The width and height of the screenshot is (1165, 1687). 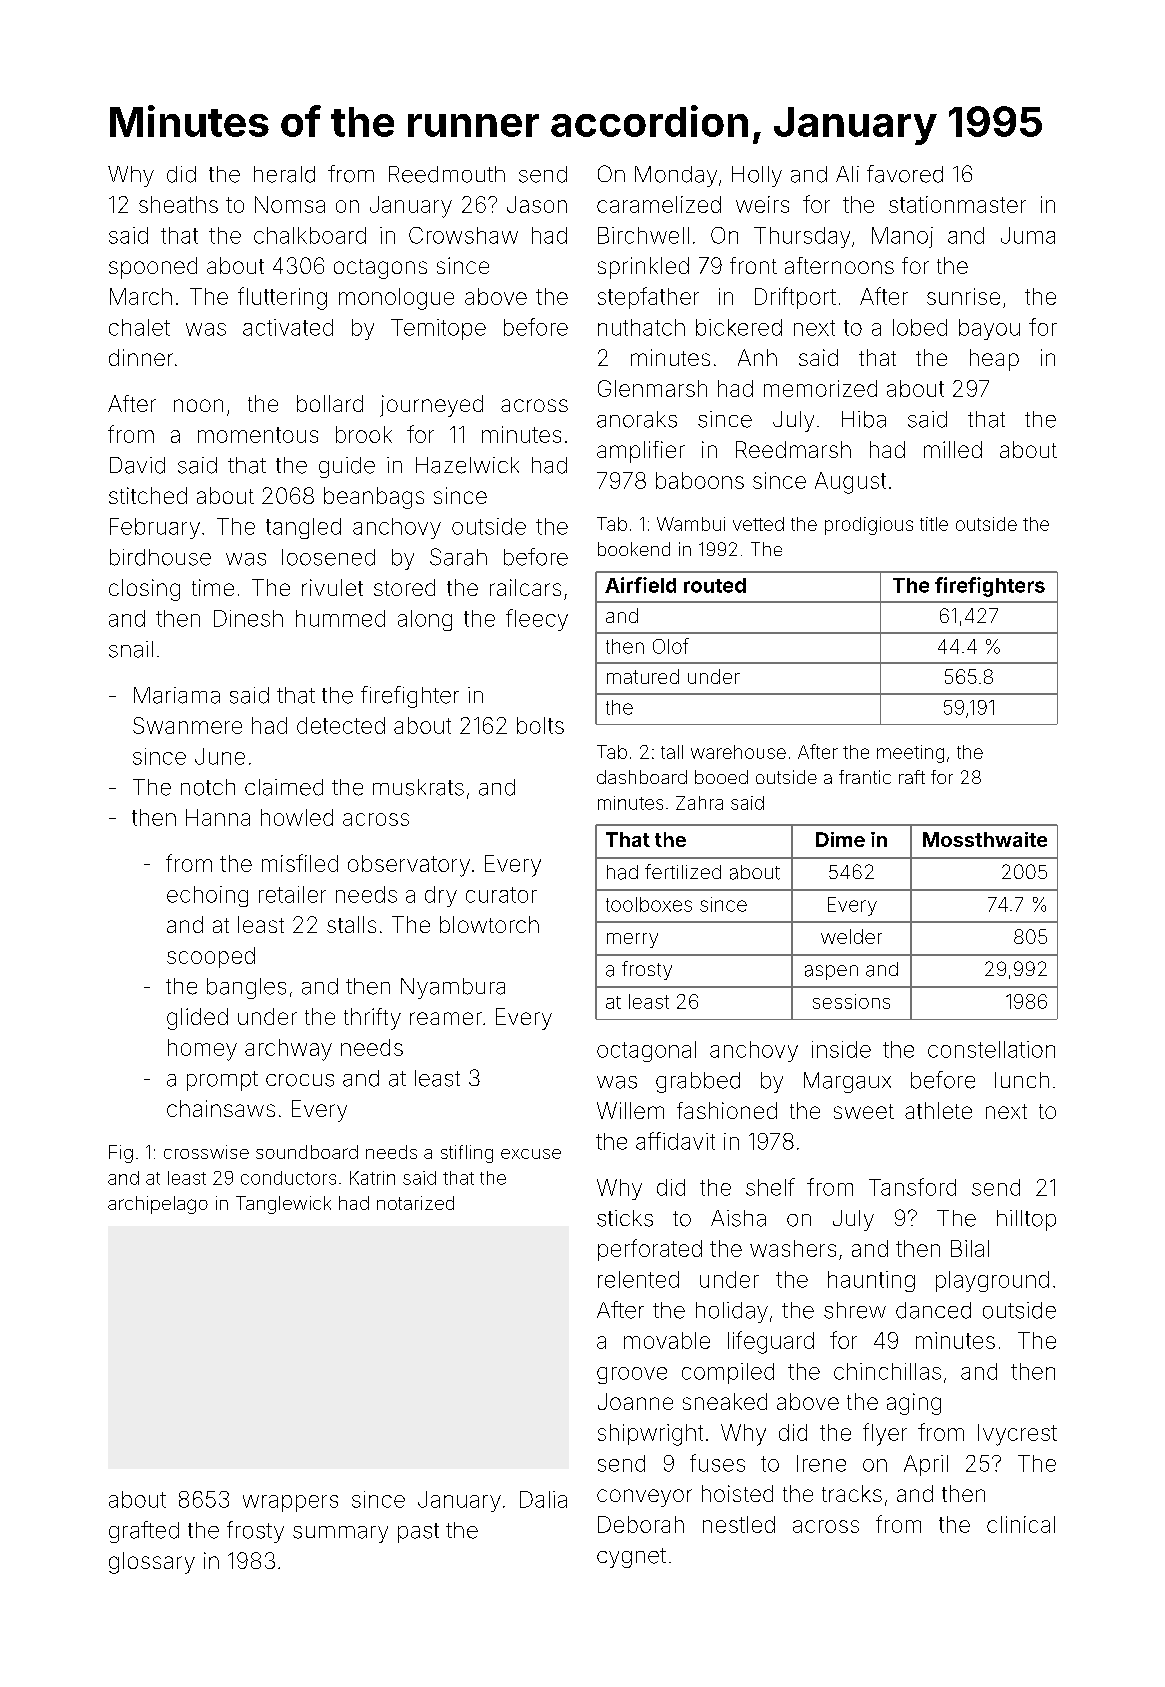 I want to click on curator, so click(x=501, y=895).
